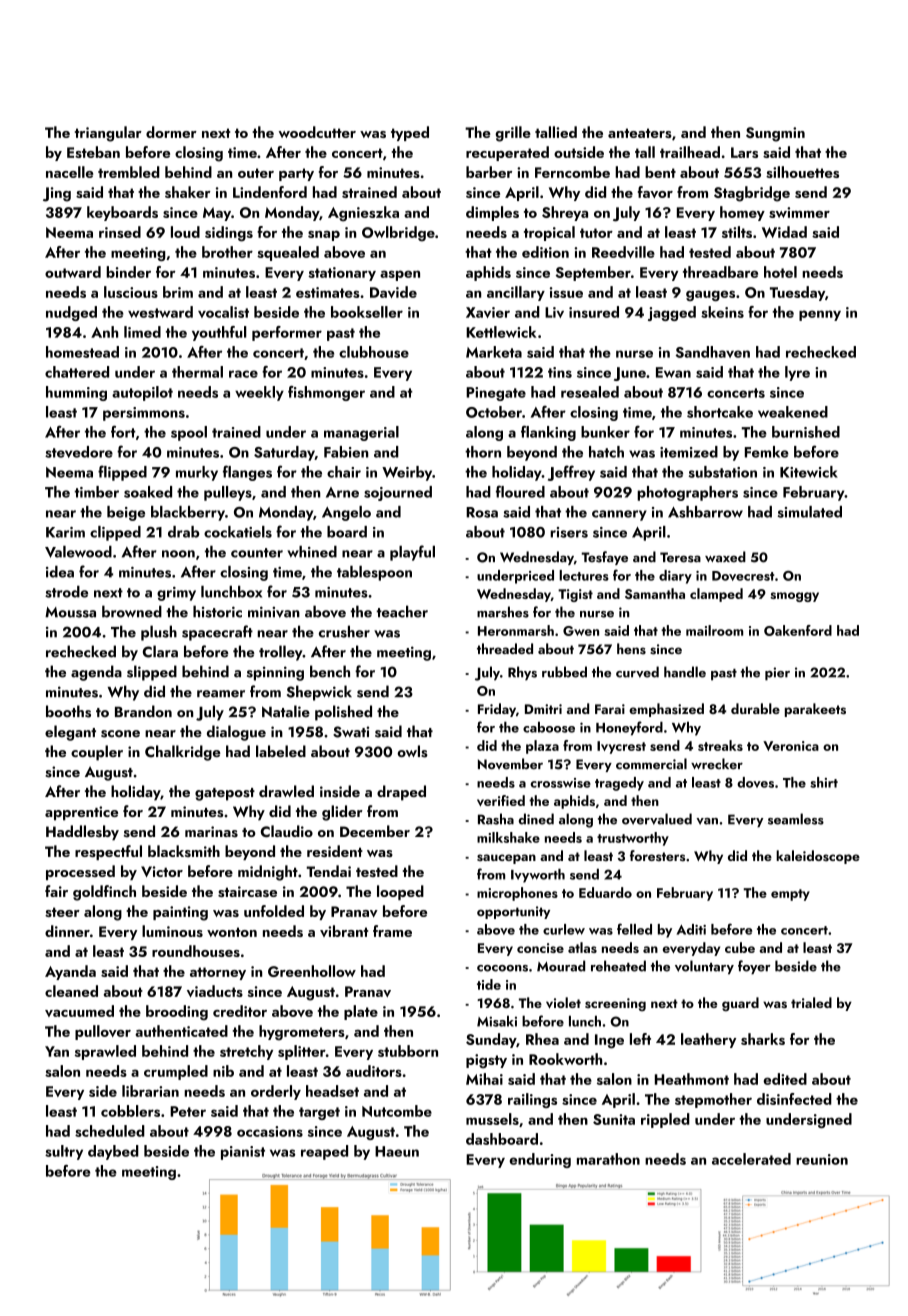 The image size is (908, 1316). What do you see at coordinates (755, 782) in the screenshot?
I see `doves` at bounding box center [755, 782].
